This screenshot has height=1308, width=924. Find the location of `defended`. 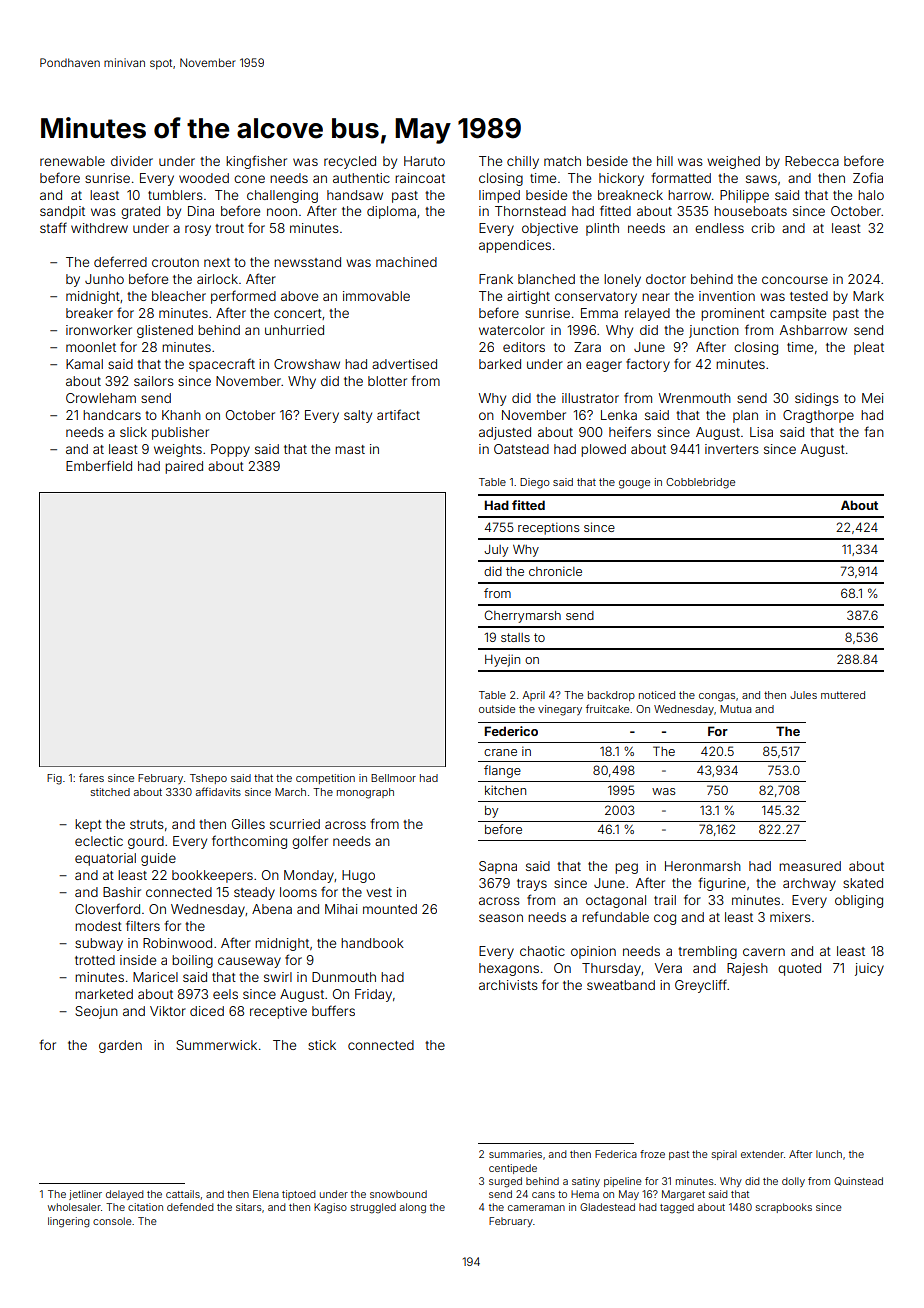

defended is located at coordinates (190, 1207).
